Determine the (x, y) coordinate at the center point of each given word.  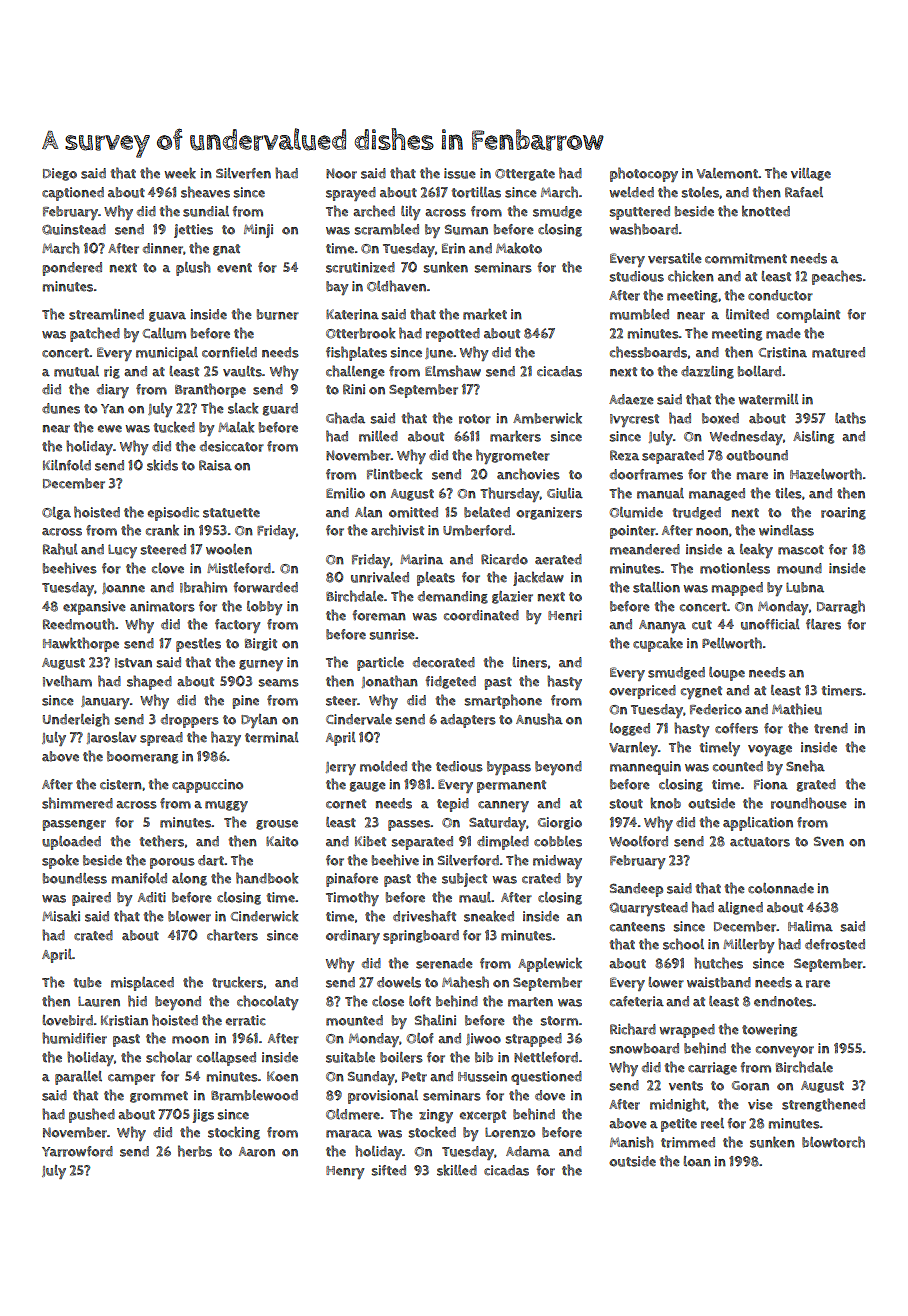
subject (464, 880)
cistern (121, 784)
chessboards (648, 352)
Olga (56, 513)
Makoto (519, 248)
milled (378, 436)
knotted (766, 211)
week (180, 173)
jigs (203, 1116)
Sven (829, 841)
